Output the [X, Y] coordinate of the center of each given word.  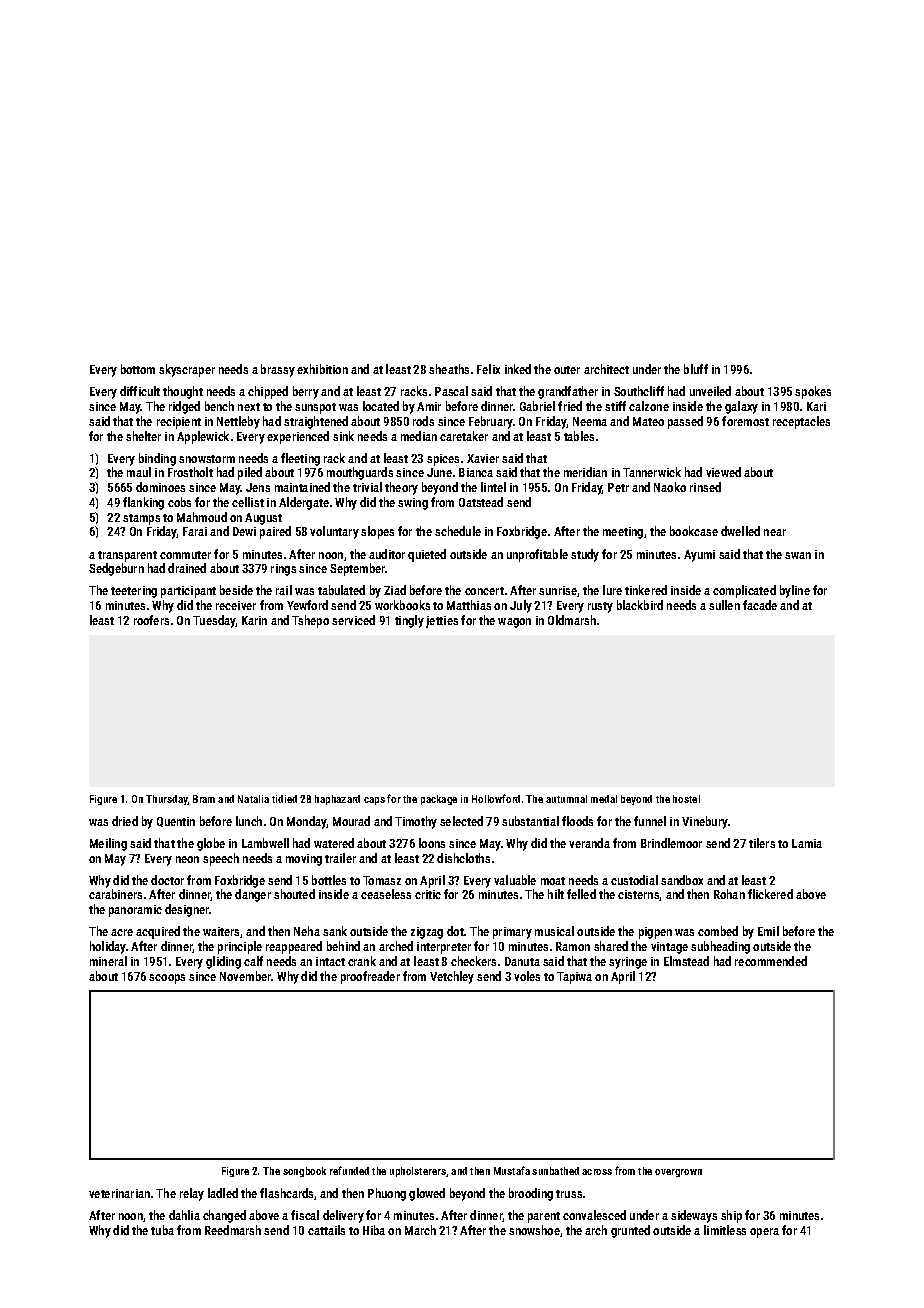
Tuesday [214, 621]
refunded [349, 1170]
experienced [298, 437]
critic [428, 894]
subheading [720, 947]
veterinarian [119, 1193]
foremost [745, 421]
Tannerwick [652, 472]
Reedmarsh [233, 1230]
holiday [108, 947]
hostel [686, 799]
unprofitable [537, 555]
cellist [248, 502]
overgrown [678, 1173]
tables [579, 436]
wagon [514, 623]
